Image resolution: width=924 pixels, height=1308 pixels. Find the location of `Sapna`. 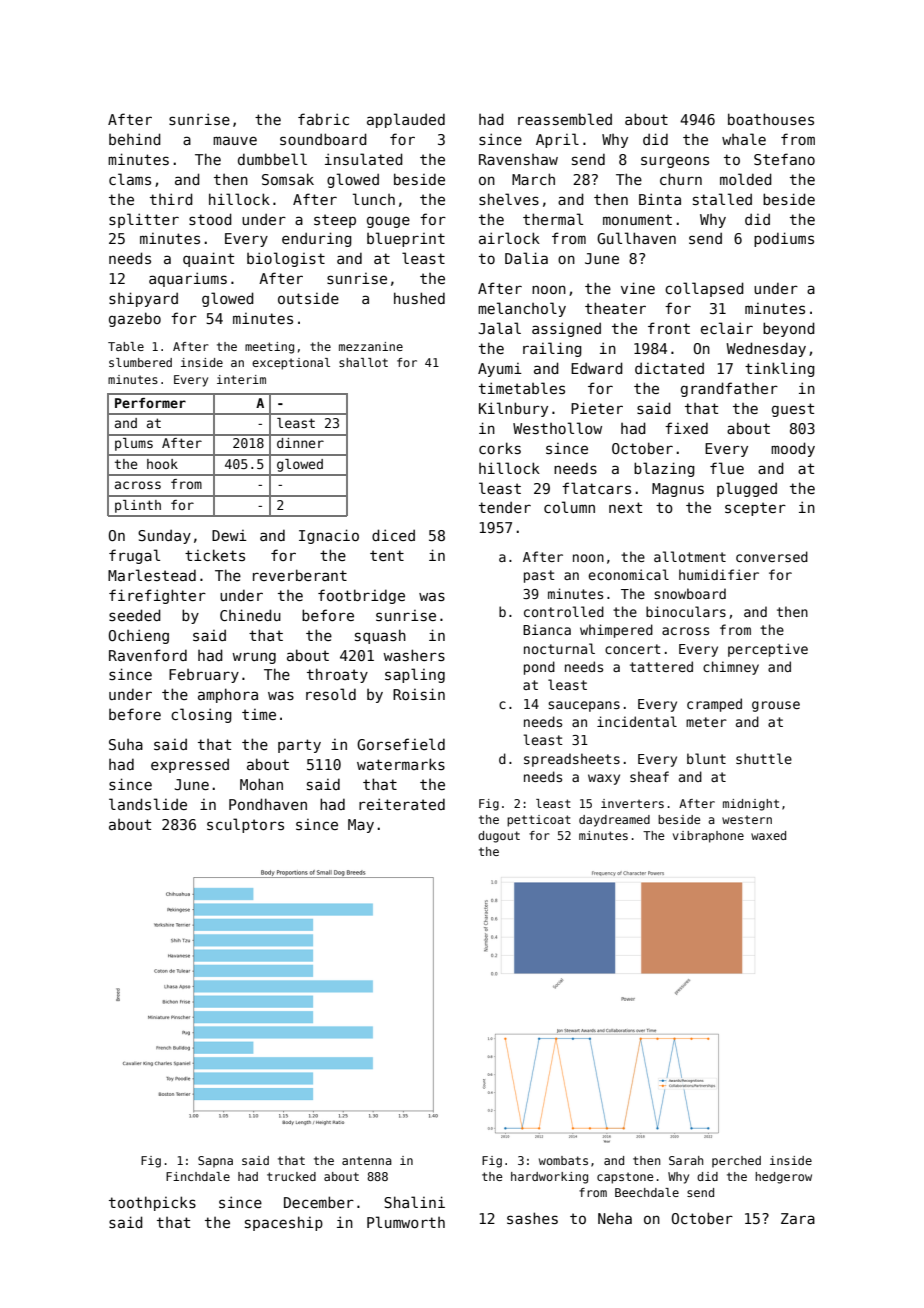

Sapna is located at coordinates (215, 1162).
